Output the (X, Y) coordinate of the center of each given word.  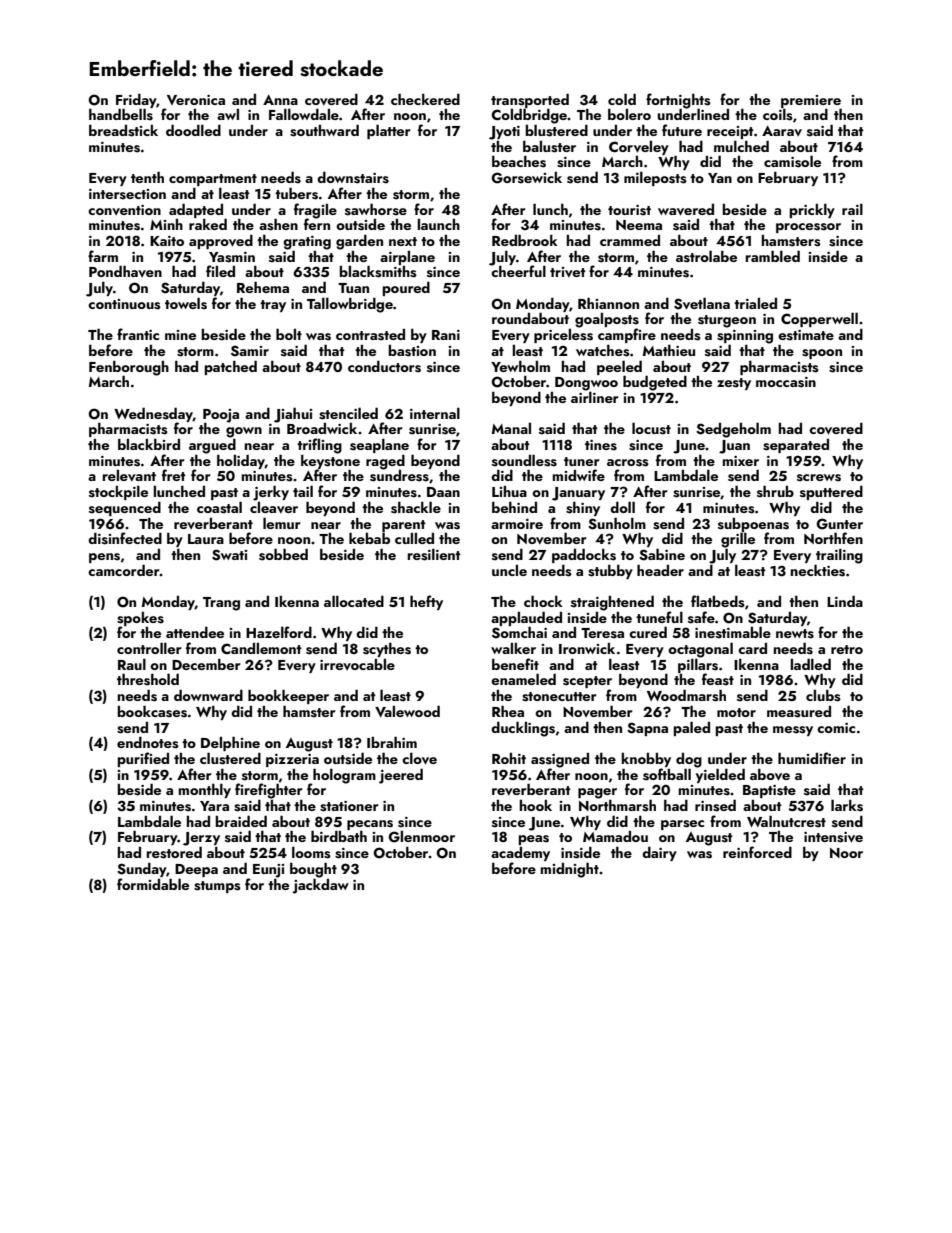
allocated (354, 601)
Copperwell (819, 319)
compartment (213, 180)
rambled (772, 256)
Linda (845, 601)
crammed (630, 240)
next (403, 241)
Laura (206, 539)
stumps (217, 887)
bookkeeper (288, 696)
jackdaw (320, 886)
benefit (515, 664)
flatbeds (718, 601)
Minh (166, 224)
